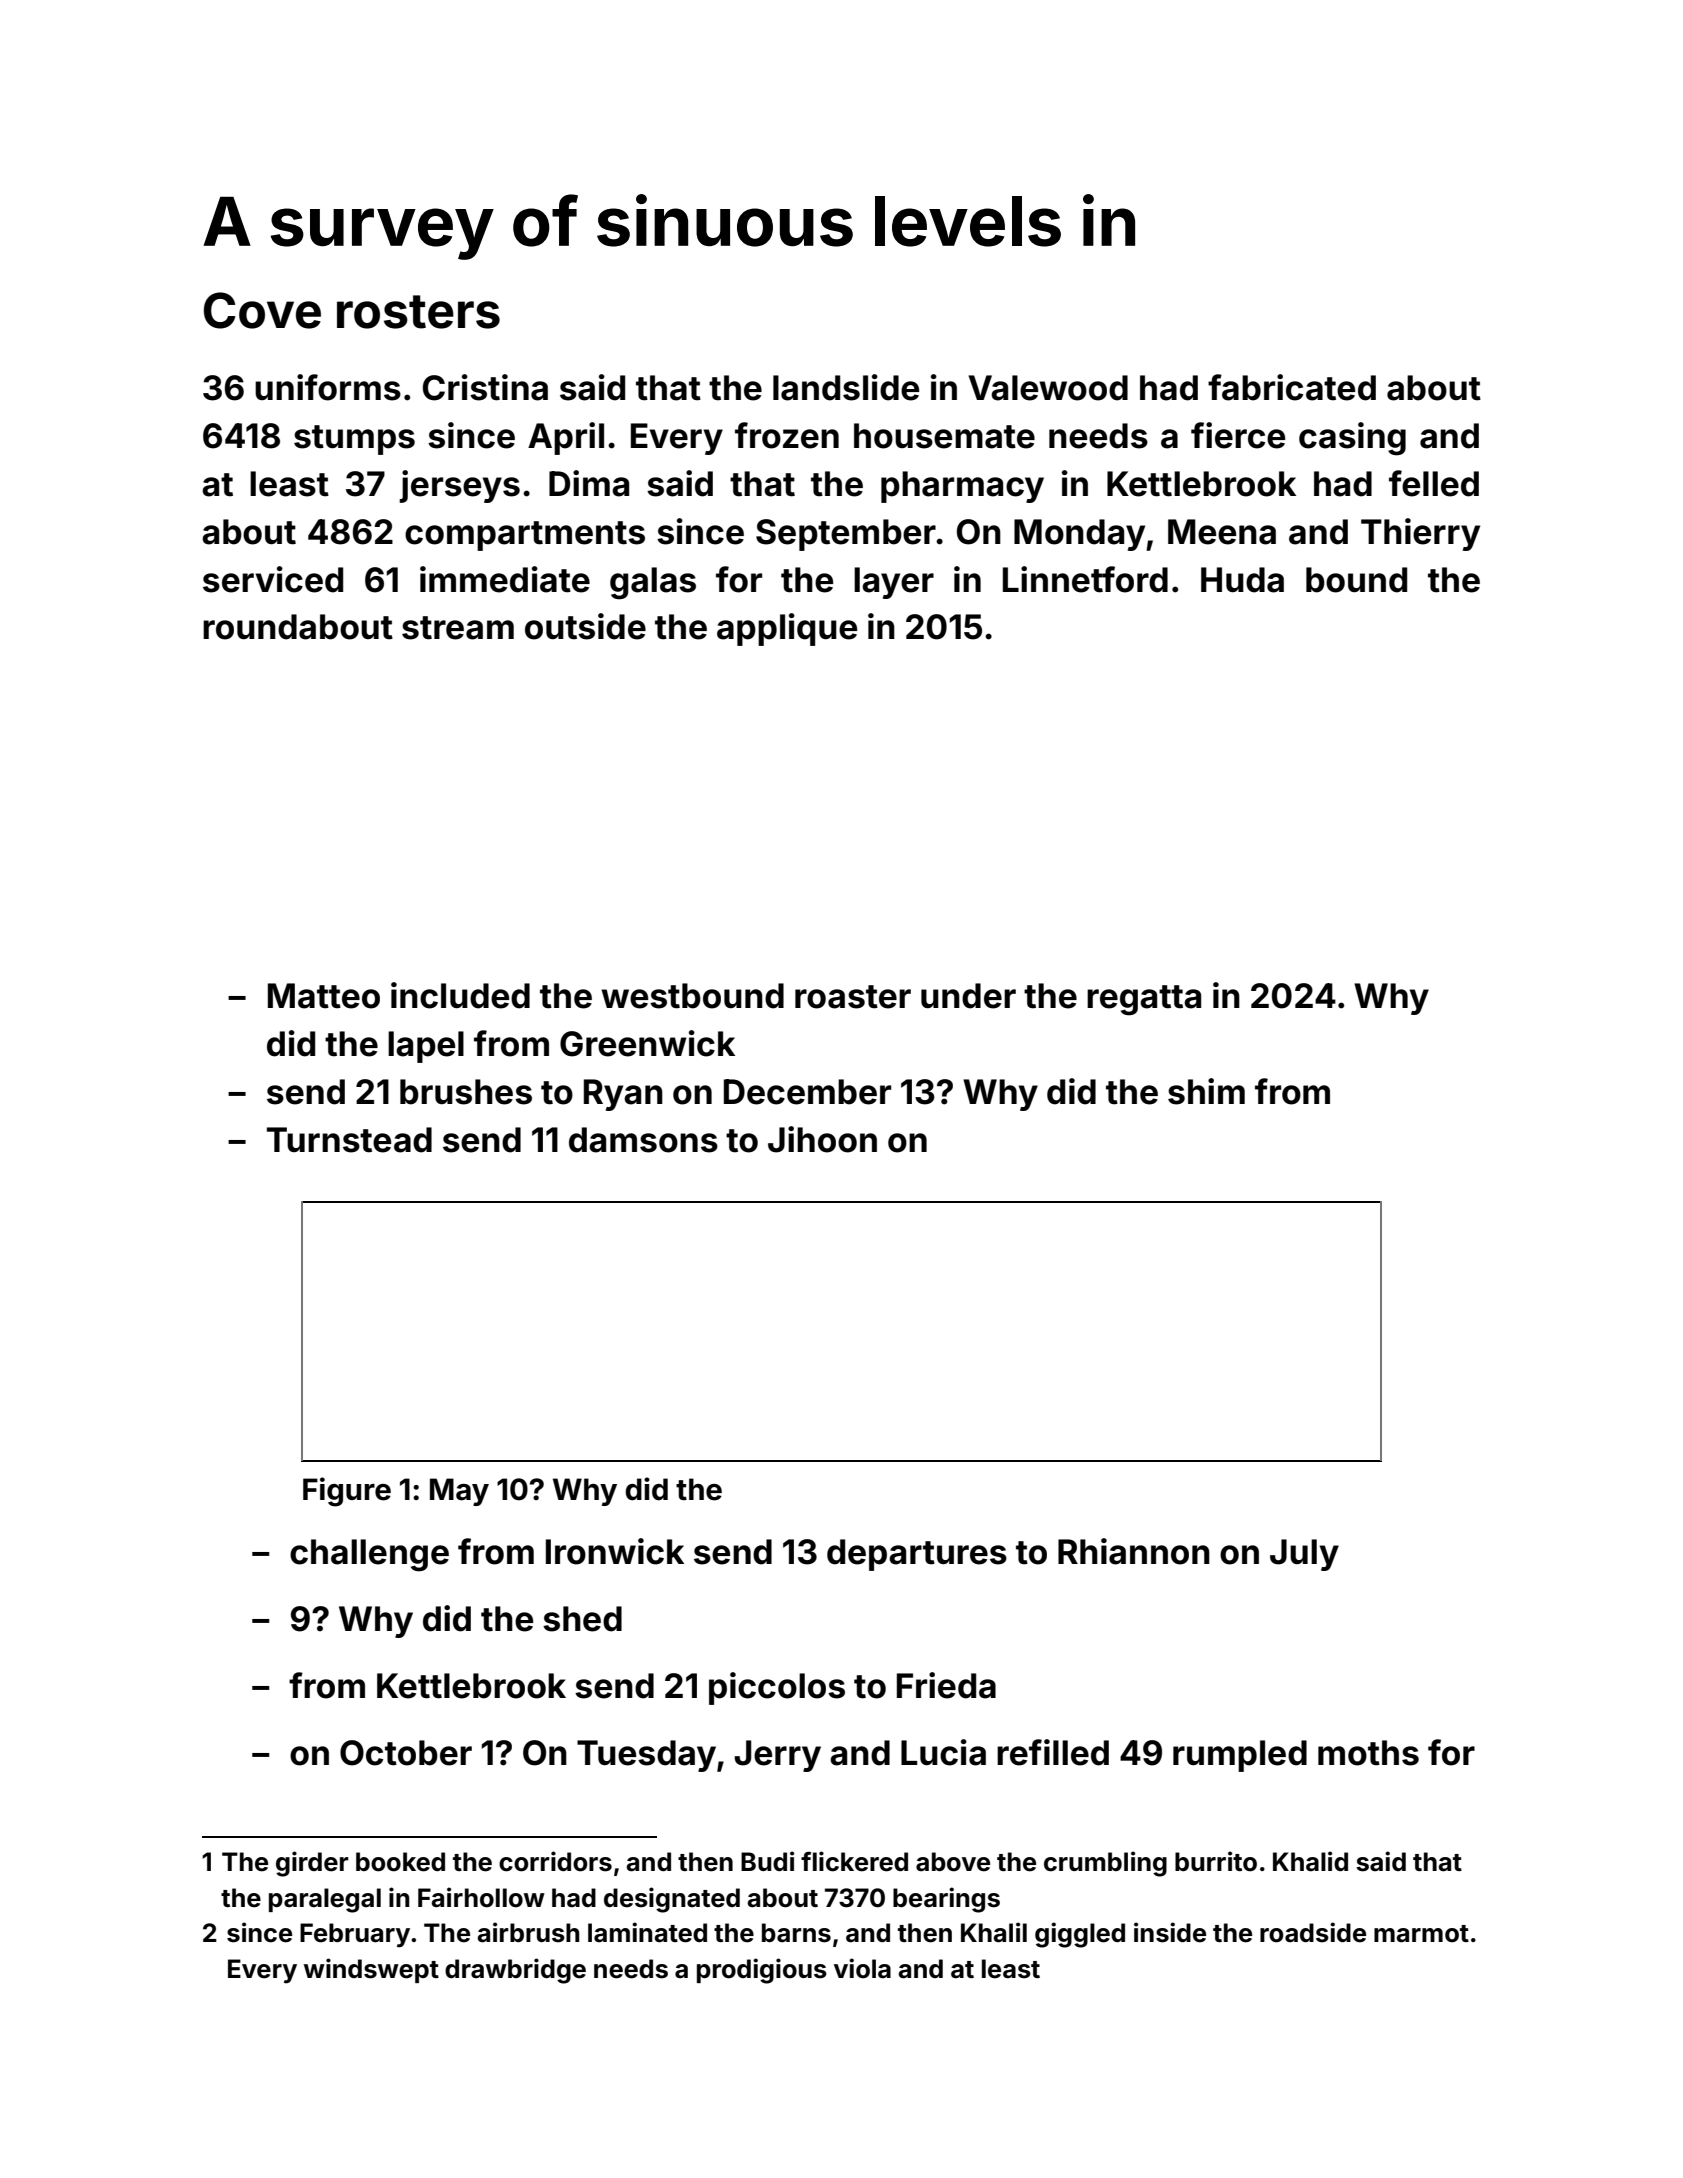 The width and height of the document is (1683, 2178). What do you see at coordinates (585, 626) in the document?
I see `outside` at bounding box center [585, 626].
